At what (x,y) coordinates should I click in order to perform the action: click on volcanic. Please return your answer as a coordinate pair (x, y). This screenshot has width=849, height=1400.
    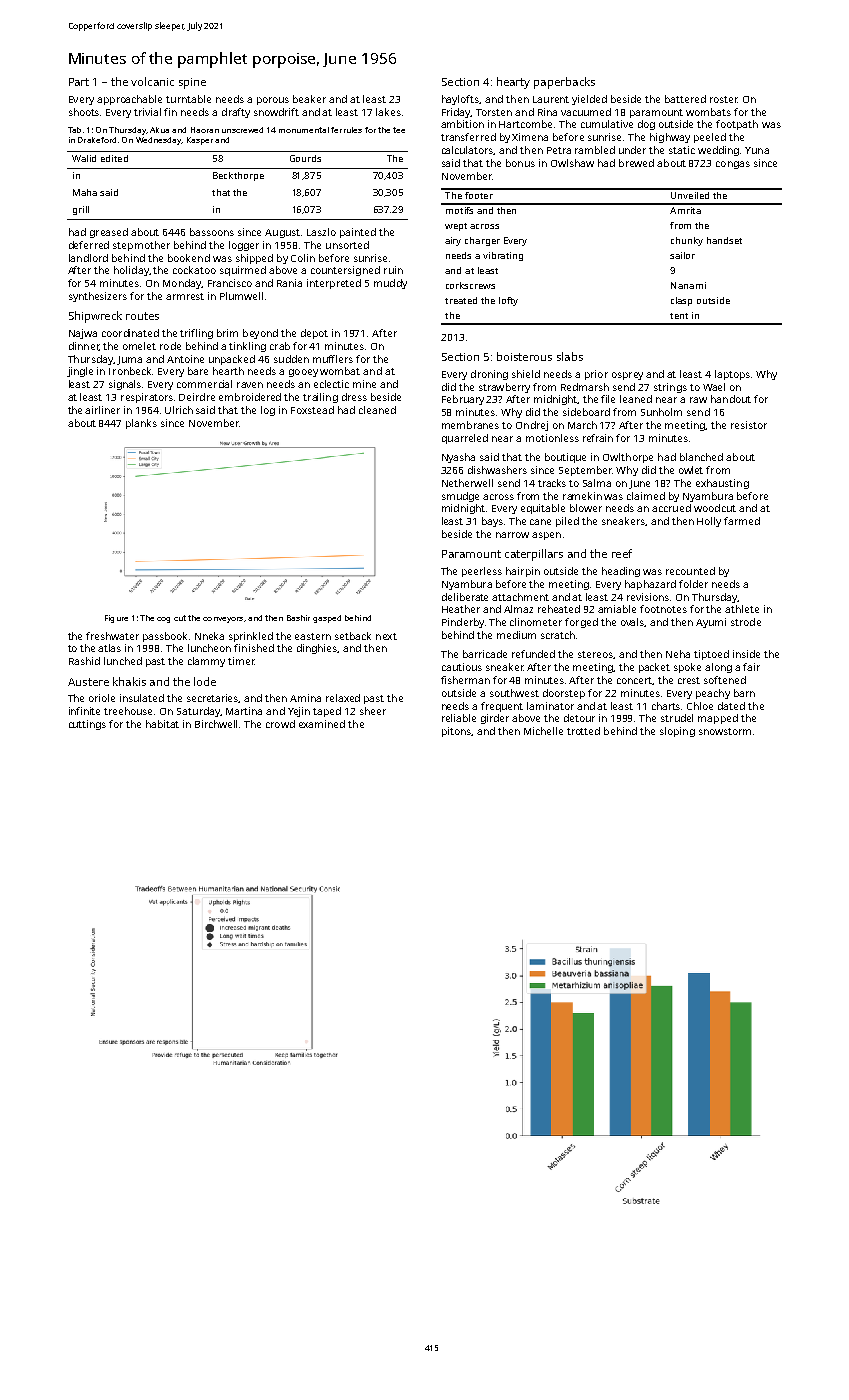
    Looking at the image, I should click on (152, 81).
